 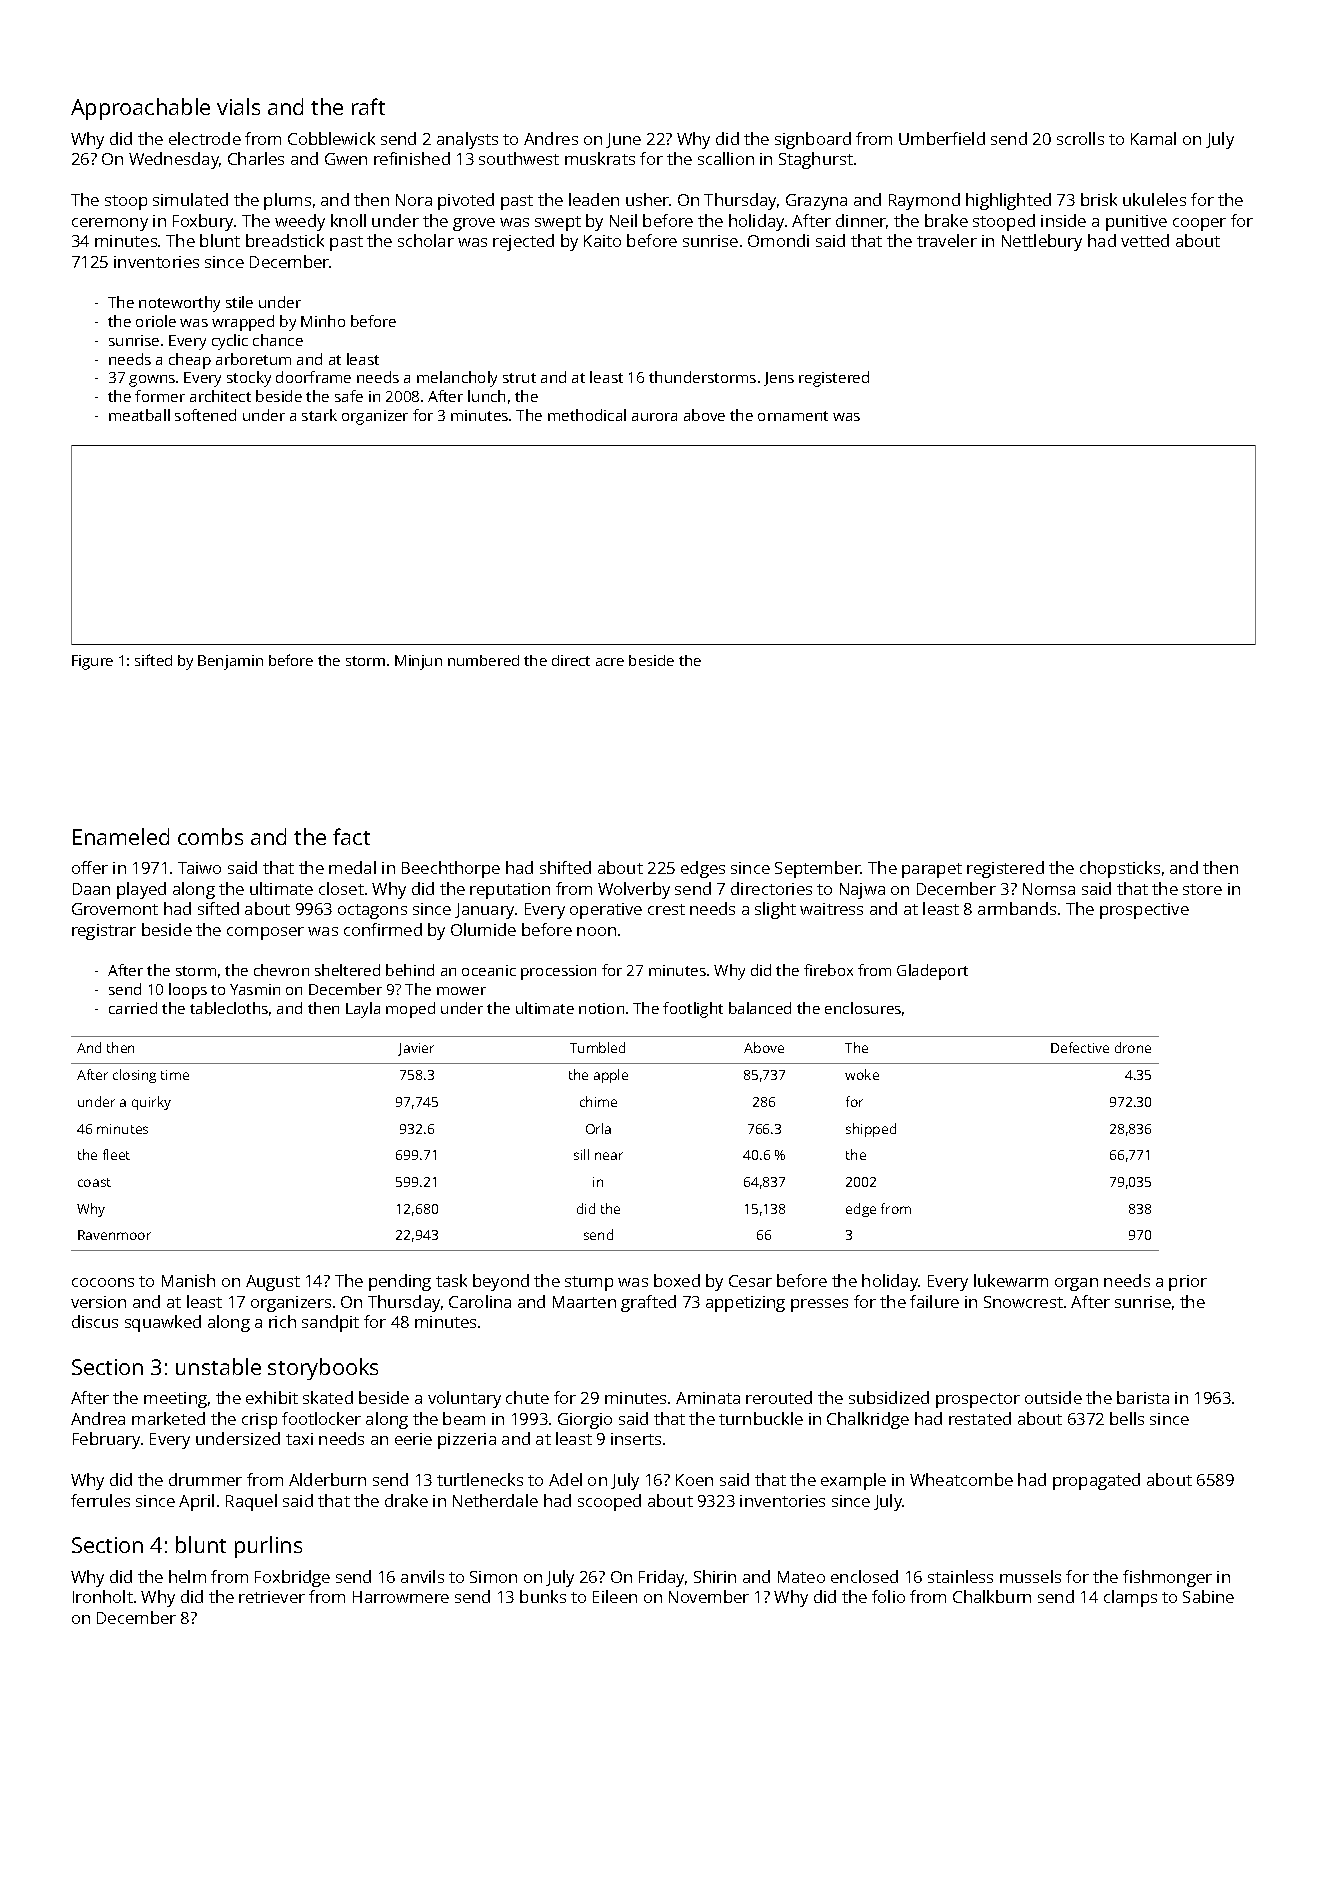 I want to click on folio, so click(x=888, y=1596).
